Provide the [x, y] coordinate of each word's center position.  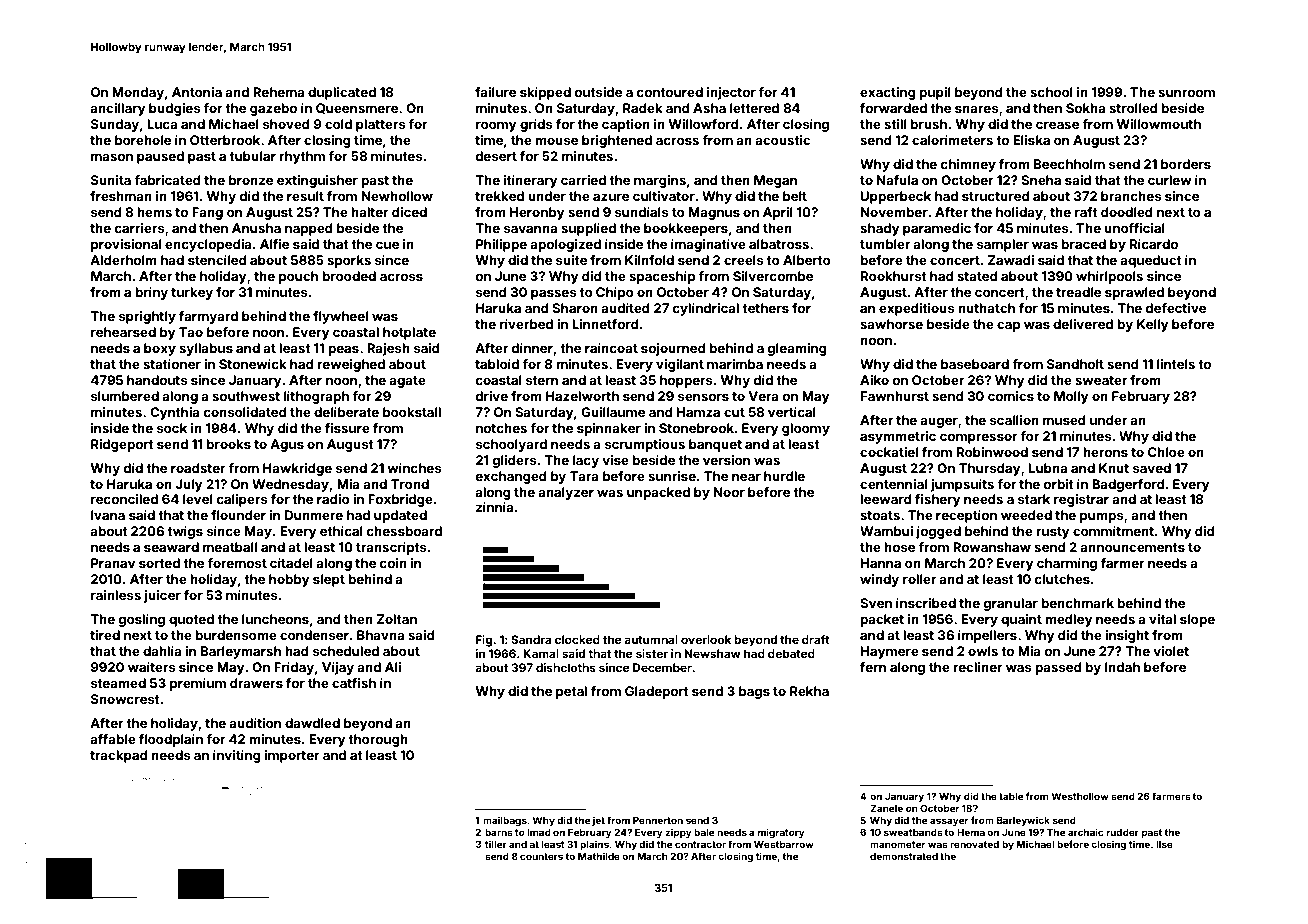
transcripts [391, 548]
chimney [968, 165]
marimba [735, 364]
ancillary [118, 109]
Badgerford [1128, 485]
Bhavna [381, 635]
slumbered [125, 396]
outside [598, 92]
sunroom [1186, 93]
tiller [496, 844]
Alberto [807, 260]
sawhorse [891, 324]
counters [541, 856]
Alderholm [123, 260]
